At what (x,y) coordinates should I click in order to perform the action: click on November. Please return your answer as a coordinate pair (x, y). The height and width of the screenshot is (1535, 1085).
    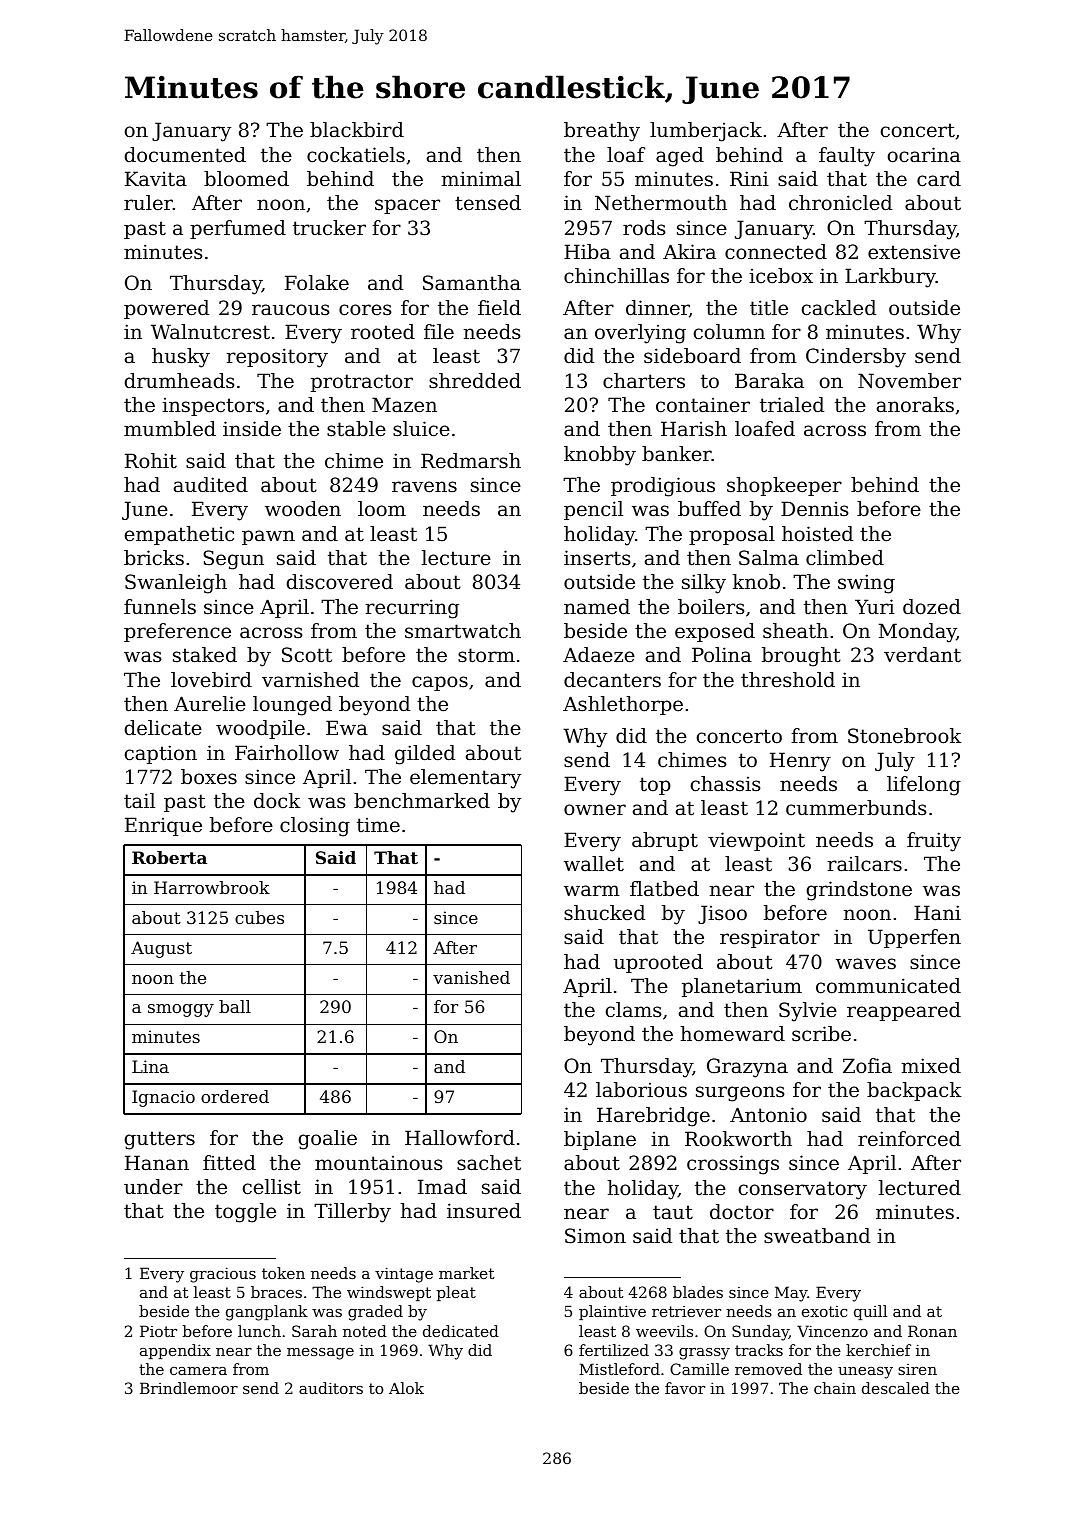
    Looking at the image, I should click on (909, 381).
